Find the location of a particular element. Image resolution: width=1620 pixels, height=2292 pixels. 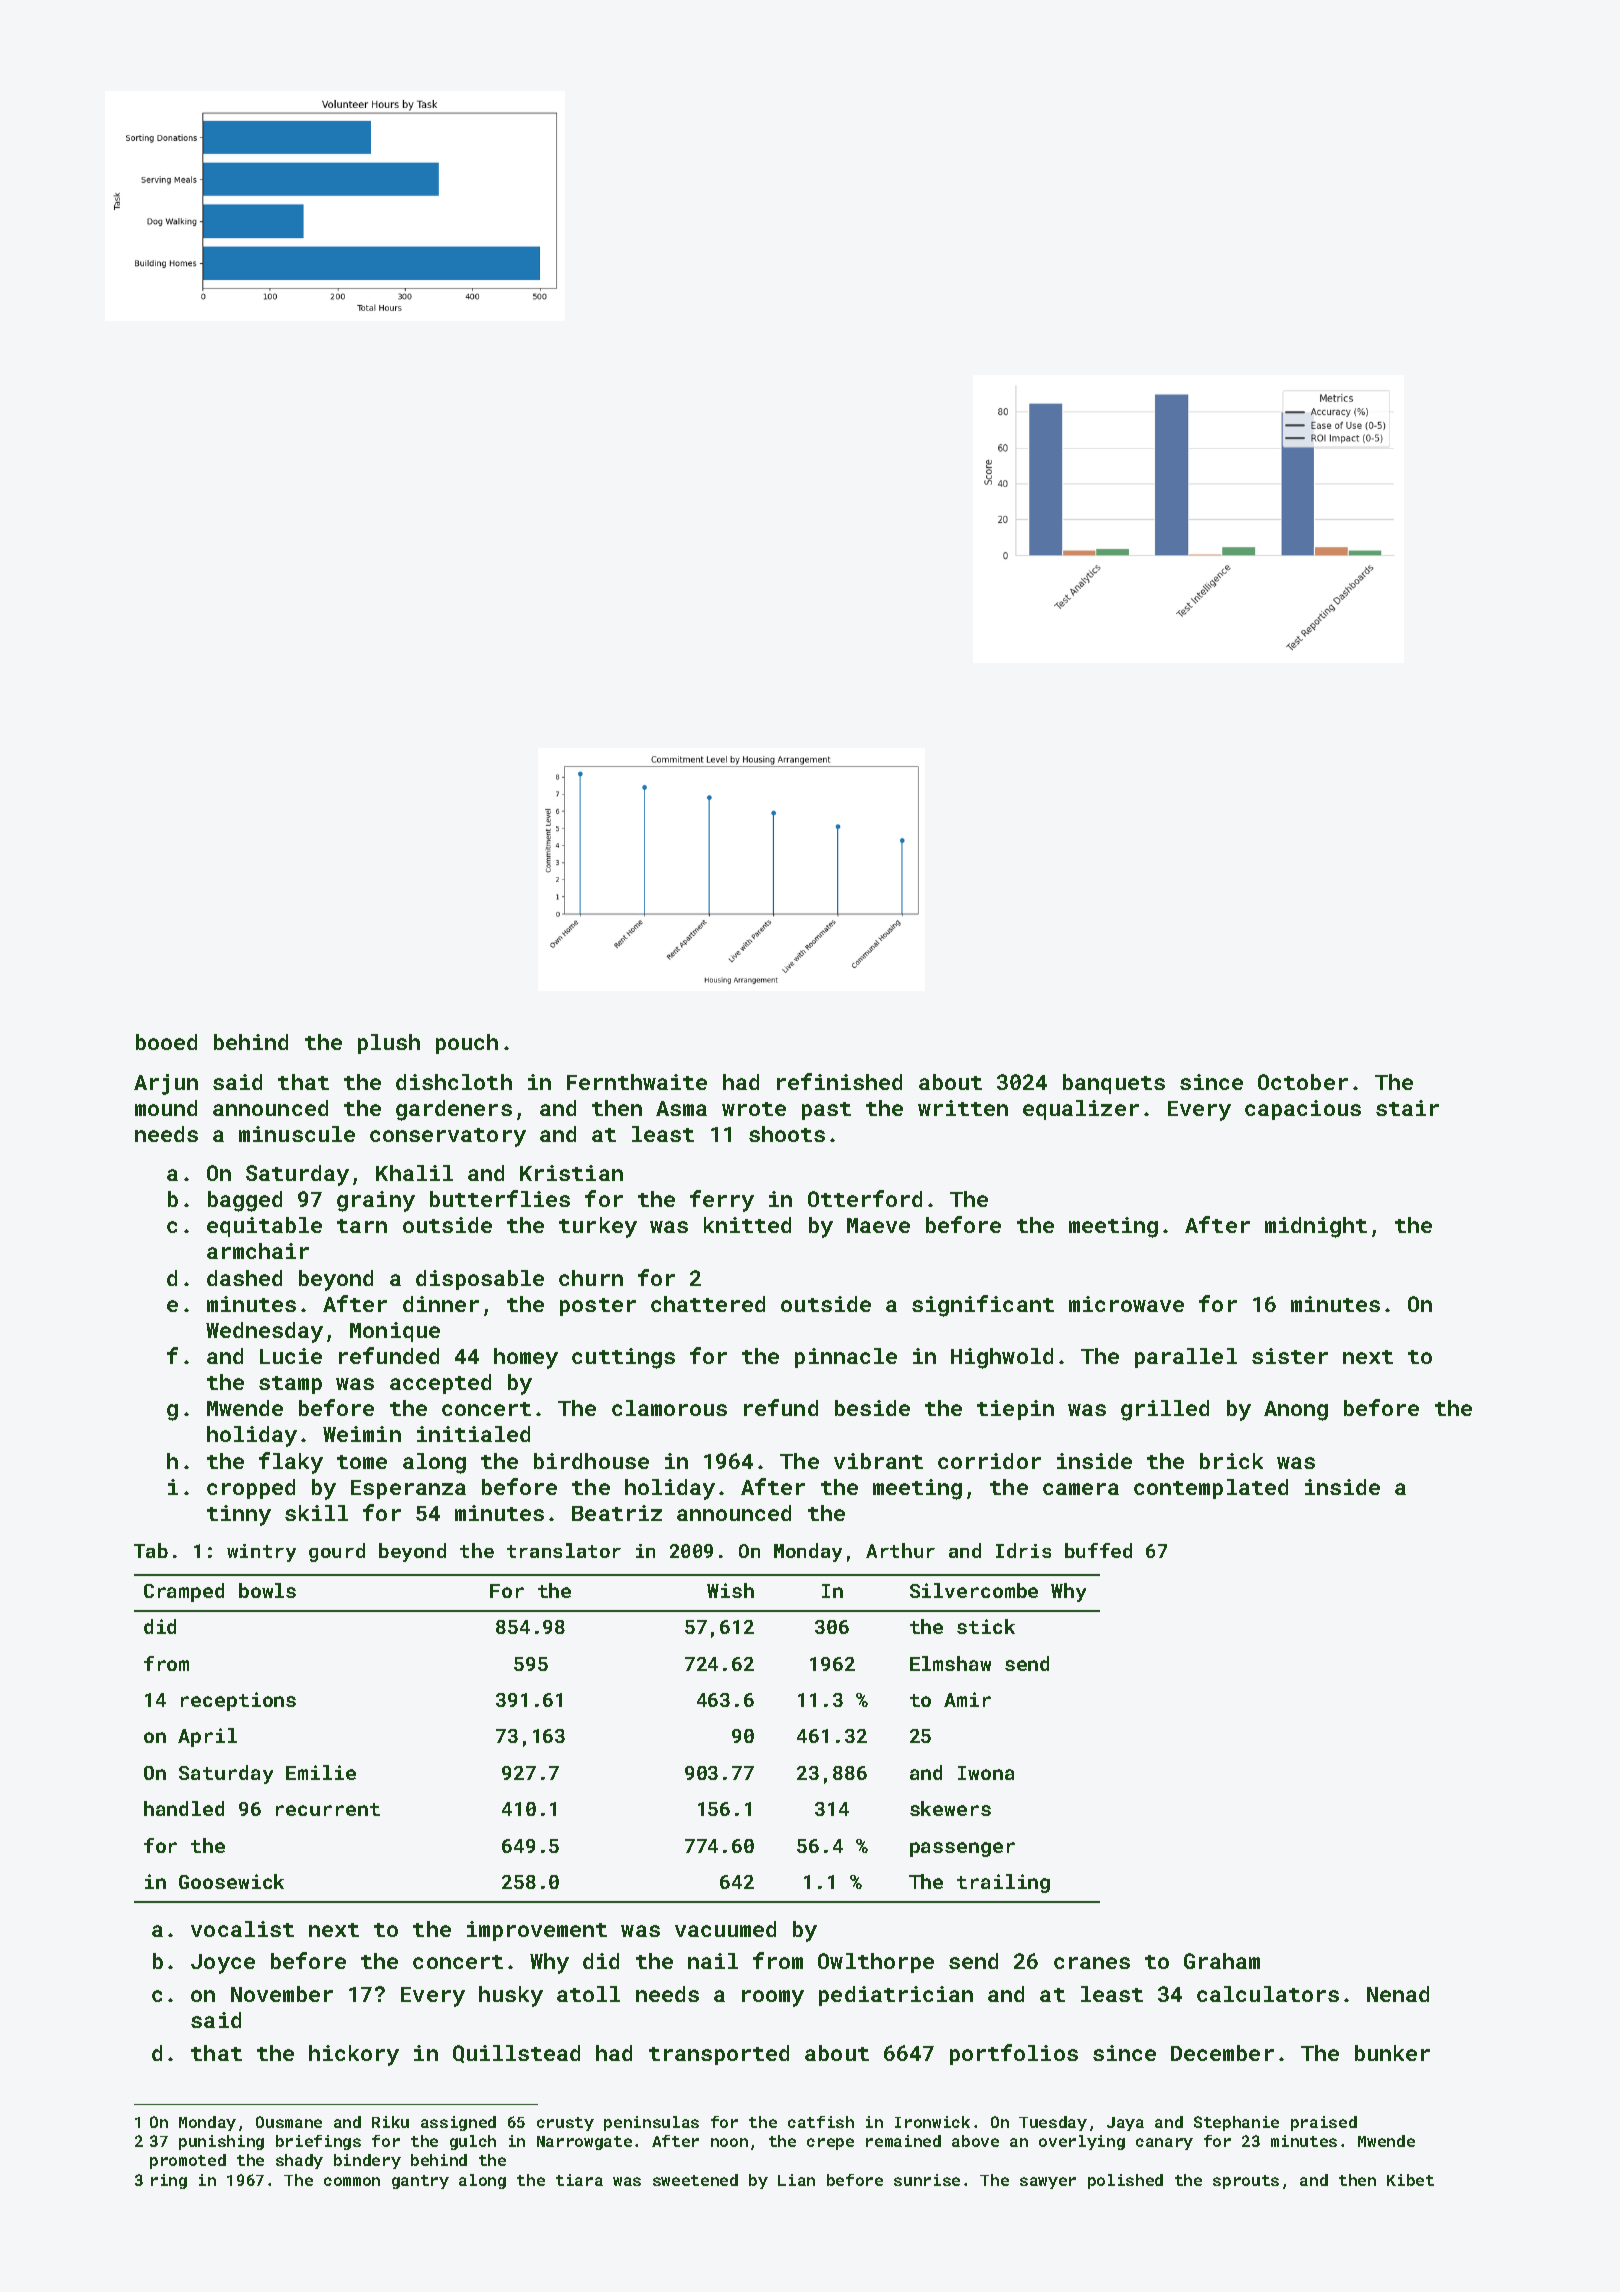

microwave is located at coordinates (1126, 1304).
